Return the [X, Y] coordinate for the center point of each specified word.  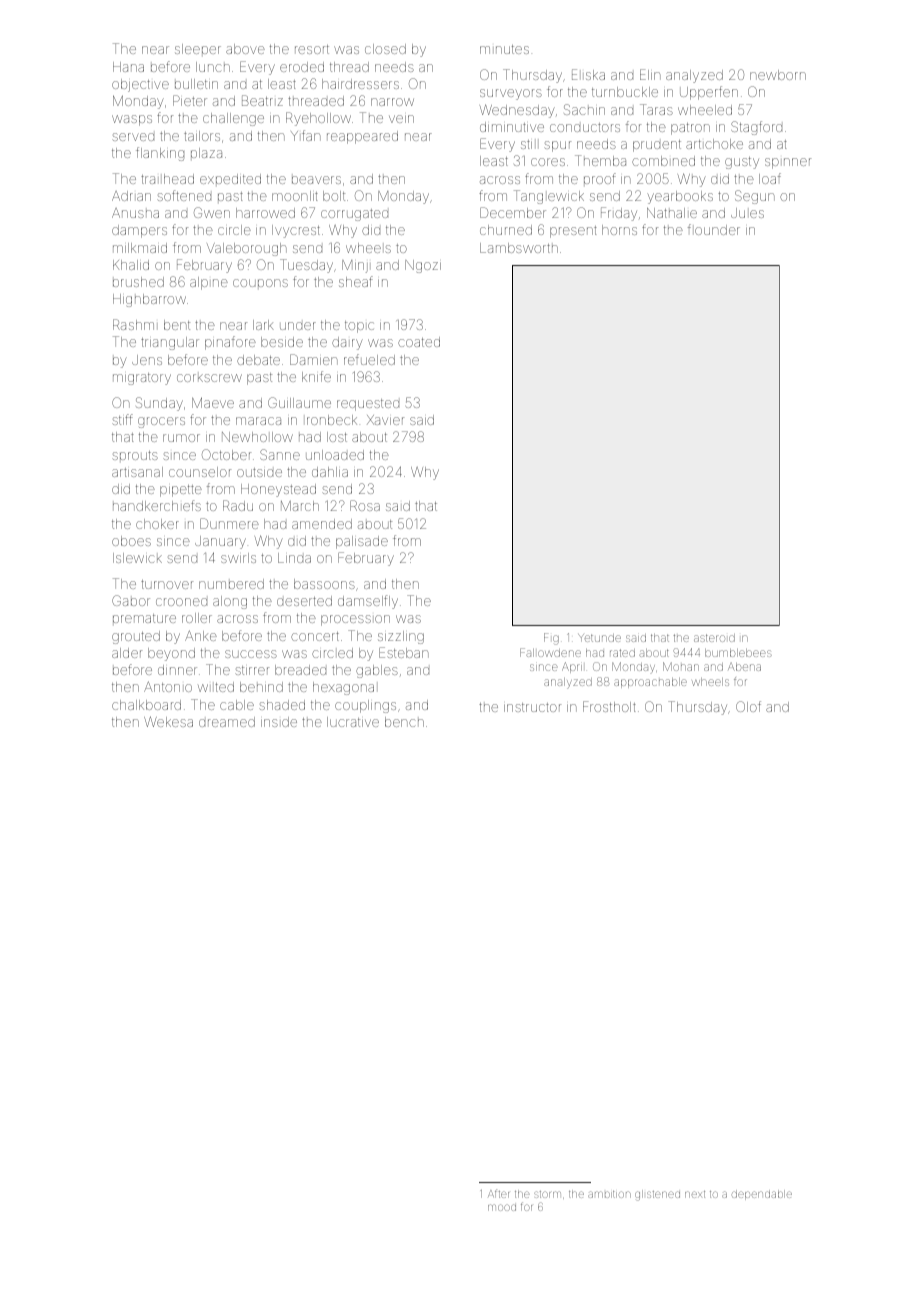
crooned [181, 602]
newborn [778, 75]
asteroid [714, 638]
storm [547, 1194]
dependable [762, 1195]
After [498, 1193]
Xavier [385, 420]
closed [385, 49]
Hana [128, 67]
